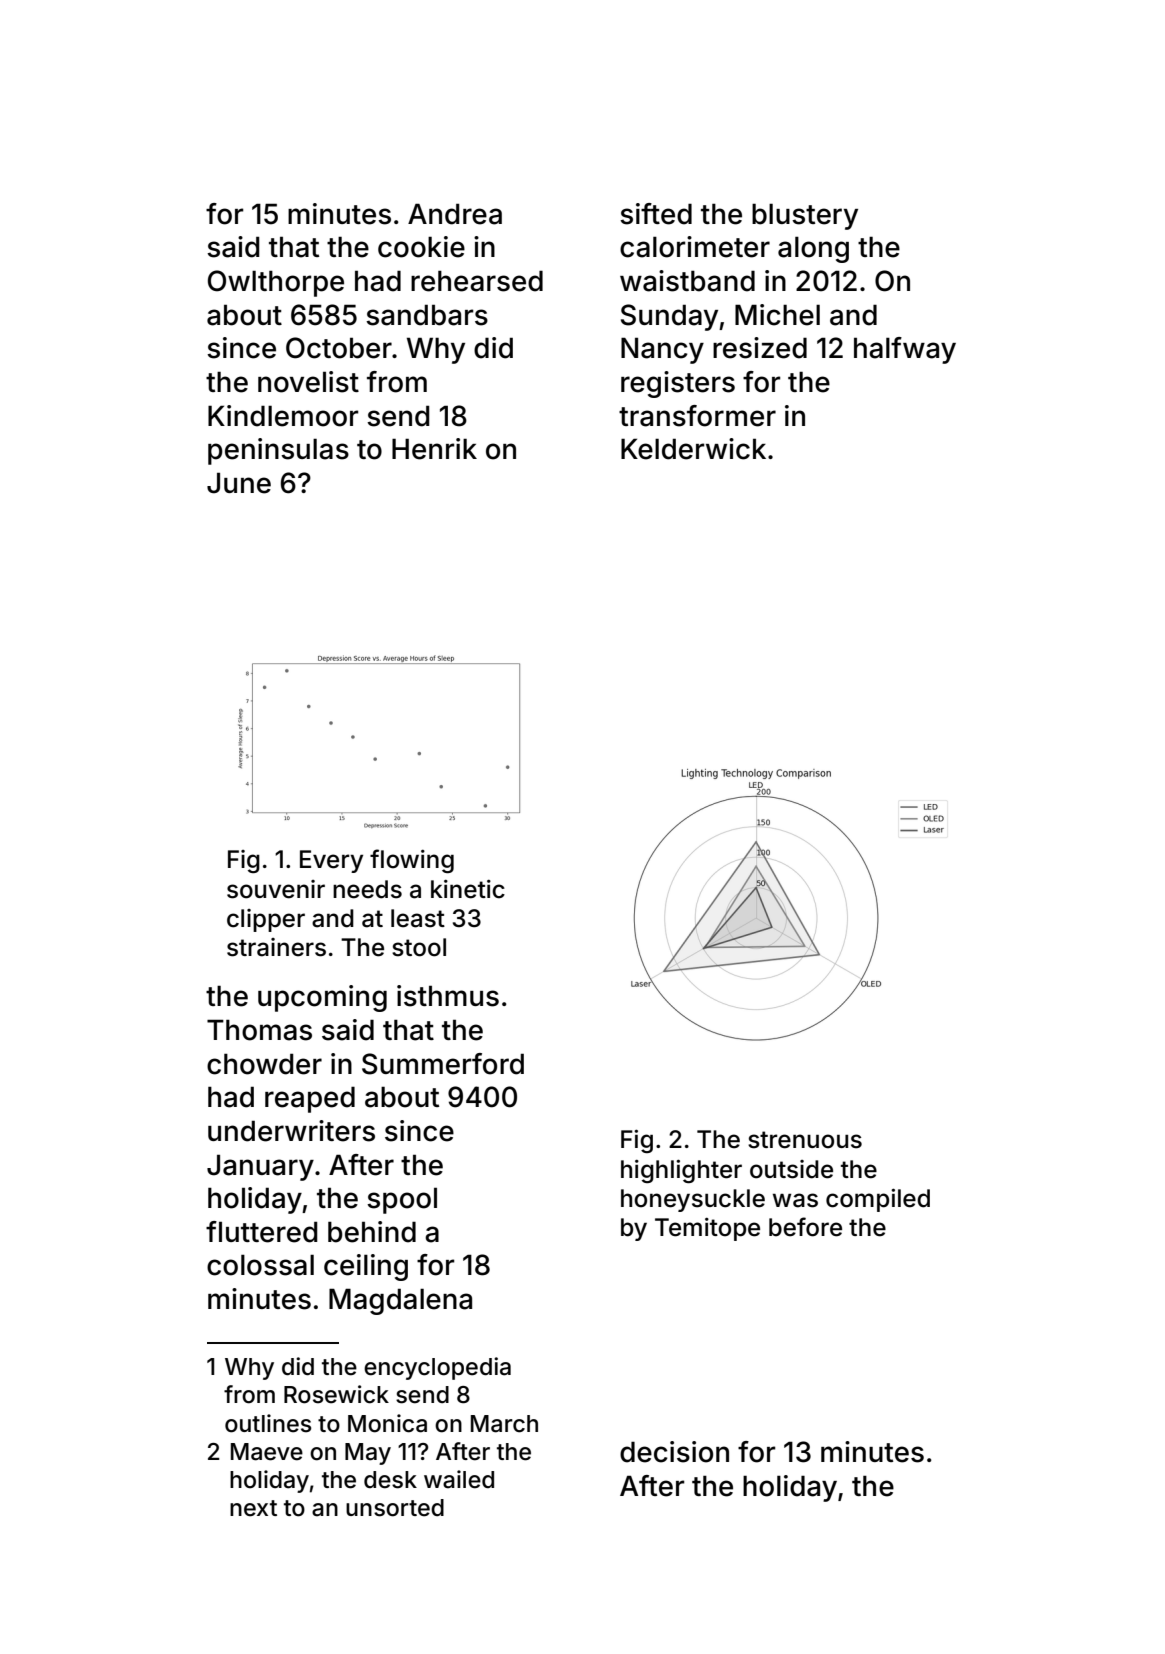 This screenshot has width=1165, height=1654. What do you see at coordinates (427, 315) in the screenshot?
I see `sandbars` at bounding box center [427, 315].
